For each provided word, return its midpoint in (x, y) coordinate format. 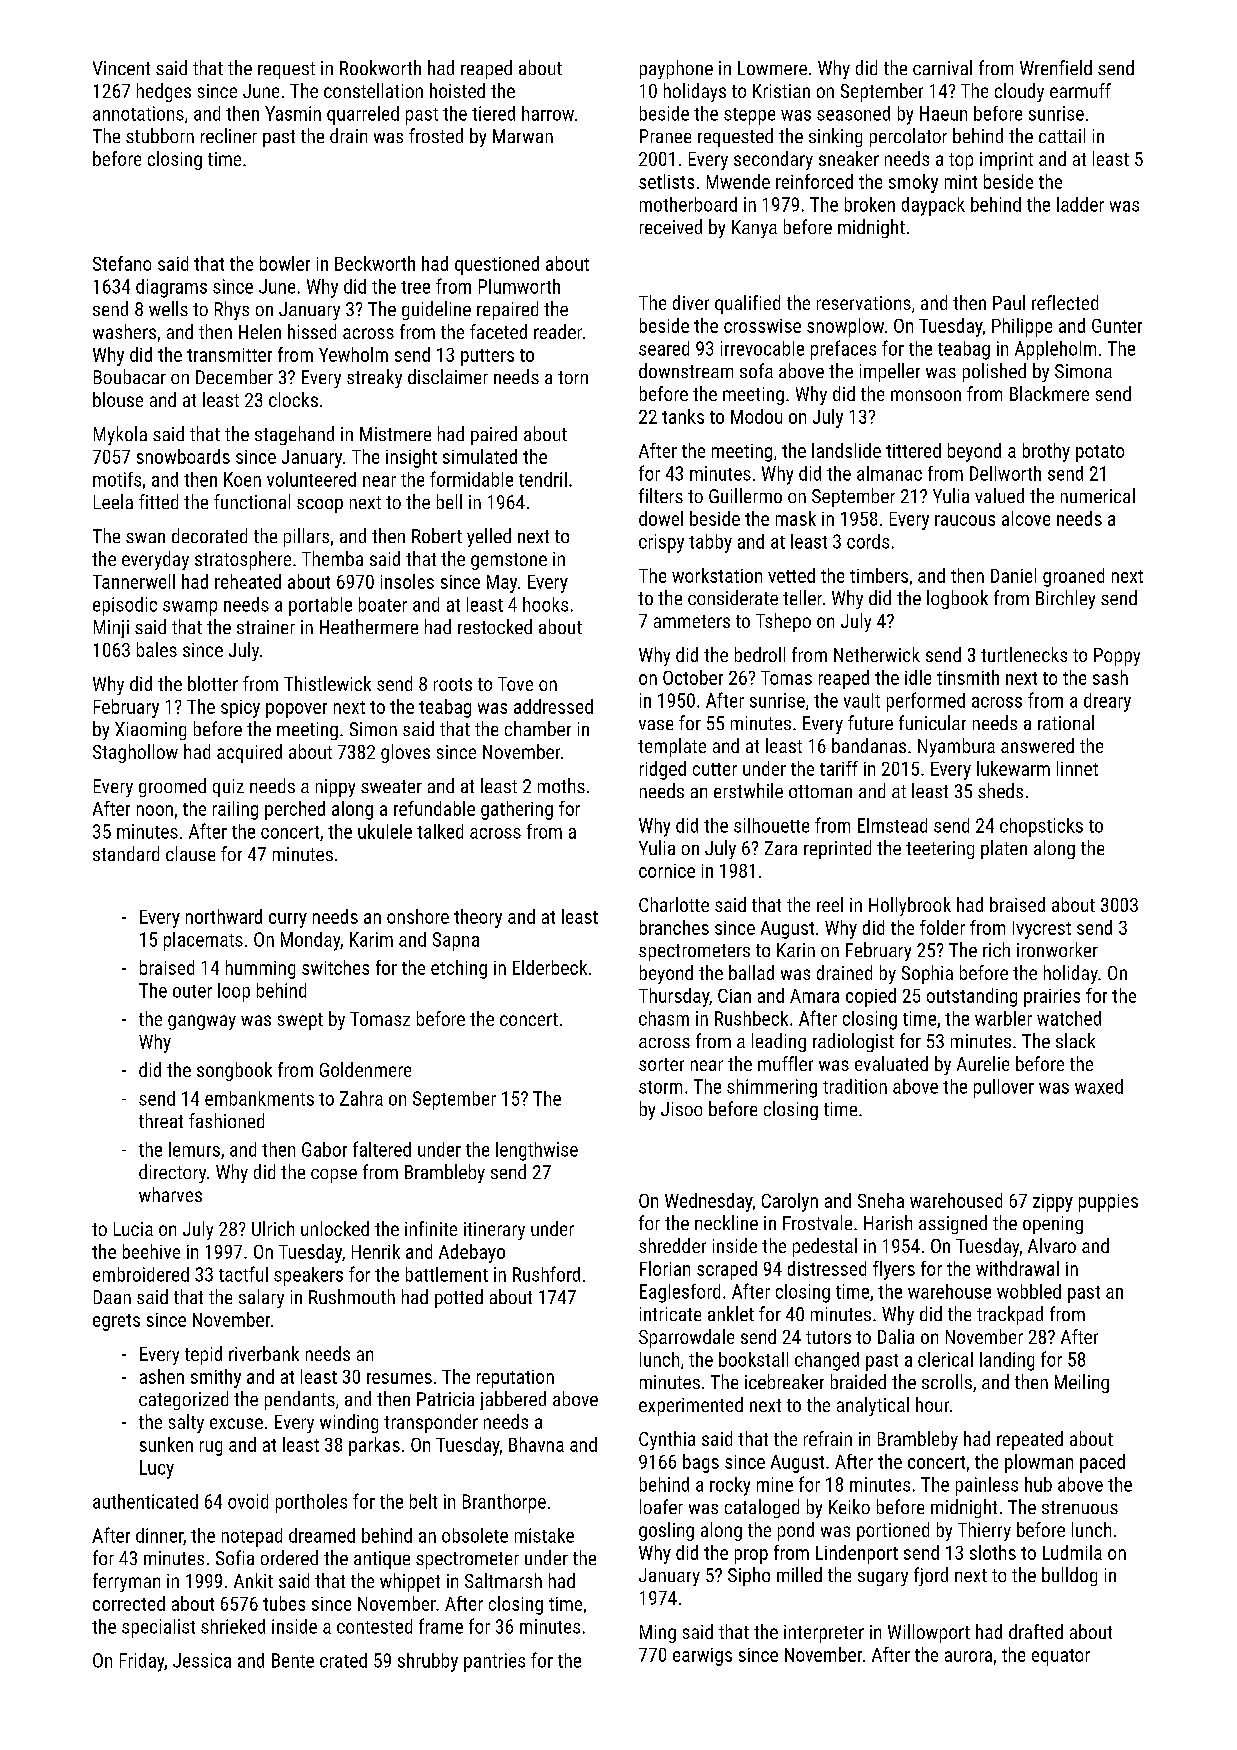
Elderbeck (550, 967)
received (671, 226)
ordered (289, 1557)
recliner (229, 135)
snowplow (845, 327)
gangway (202, 1022)
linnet (1077, 768)
